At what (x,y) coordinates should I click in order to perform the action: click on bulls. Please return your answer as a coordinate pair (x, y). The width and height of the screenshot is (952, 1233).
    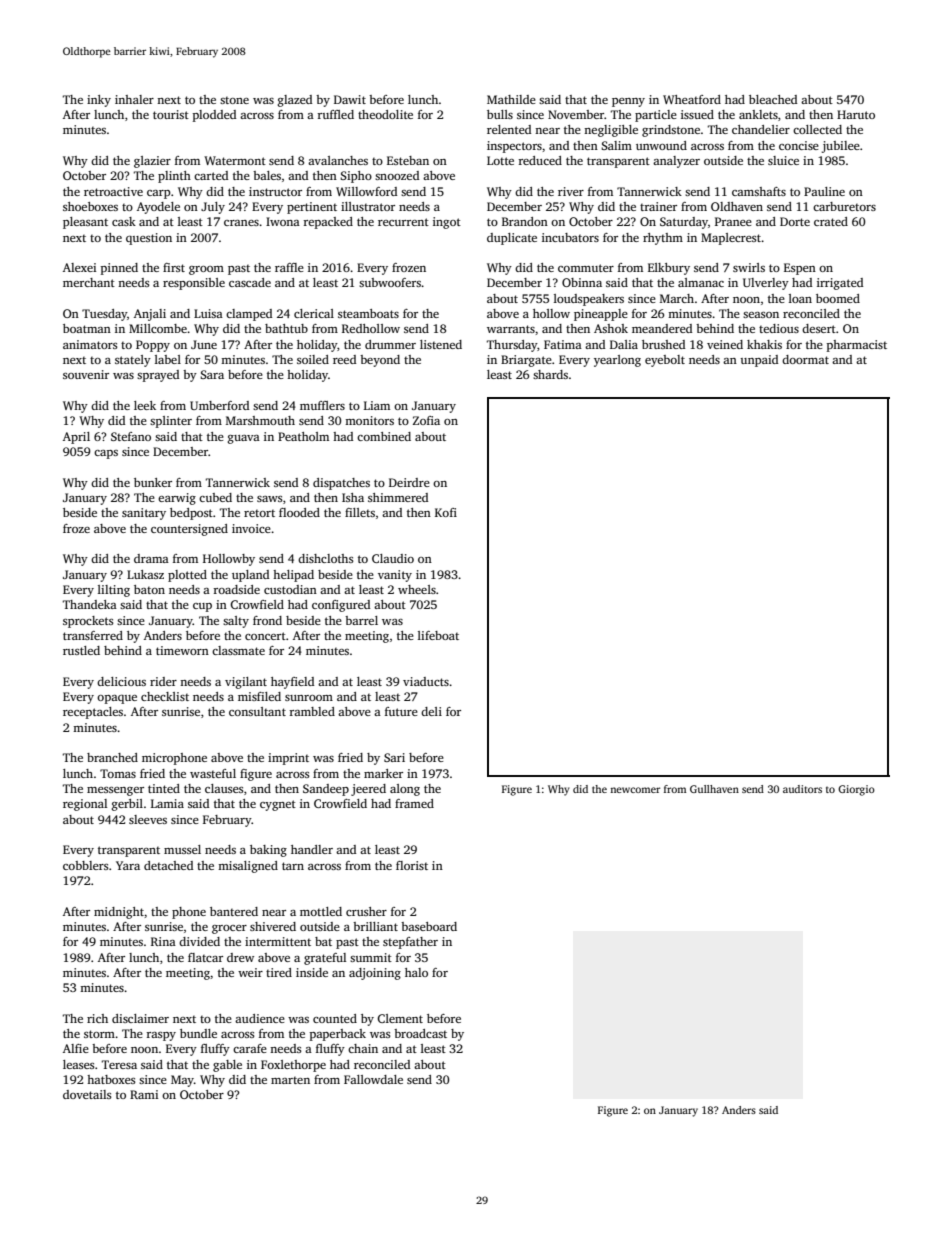
    Looking at the image, I should click on (500, 114).
